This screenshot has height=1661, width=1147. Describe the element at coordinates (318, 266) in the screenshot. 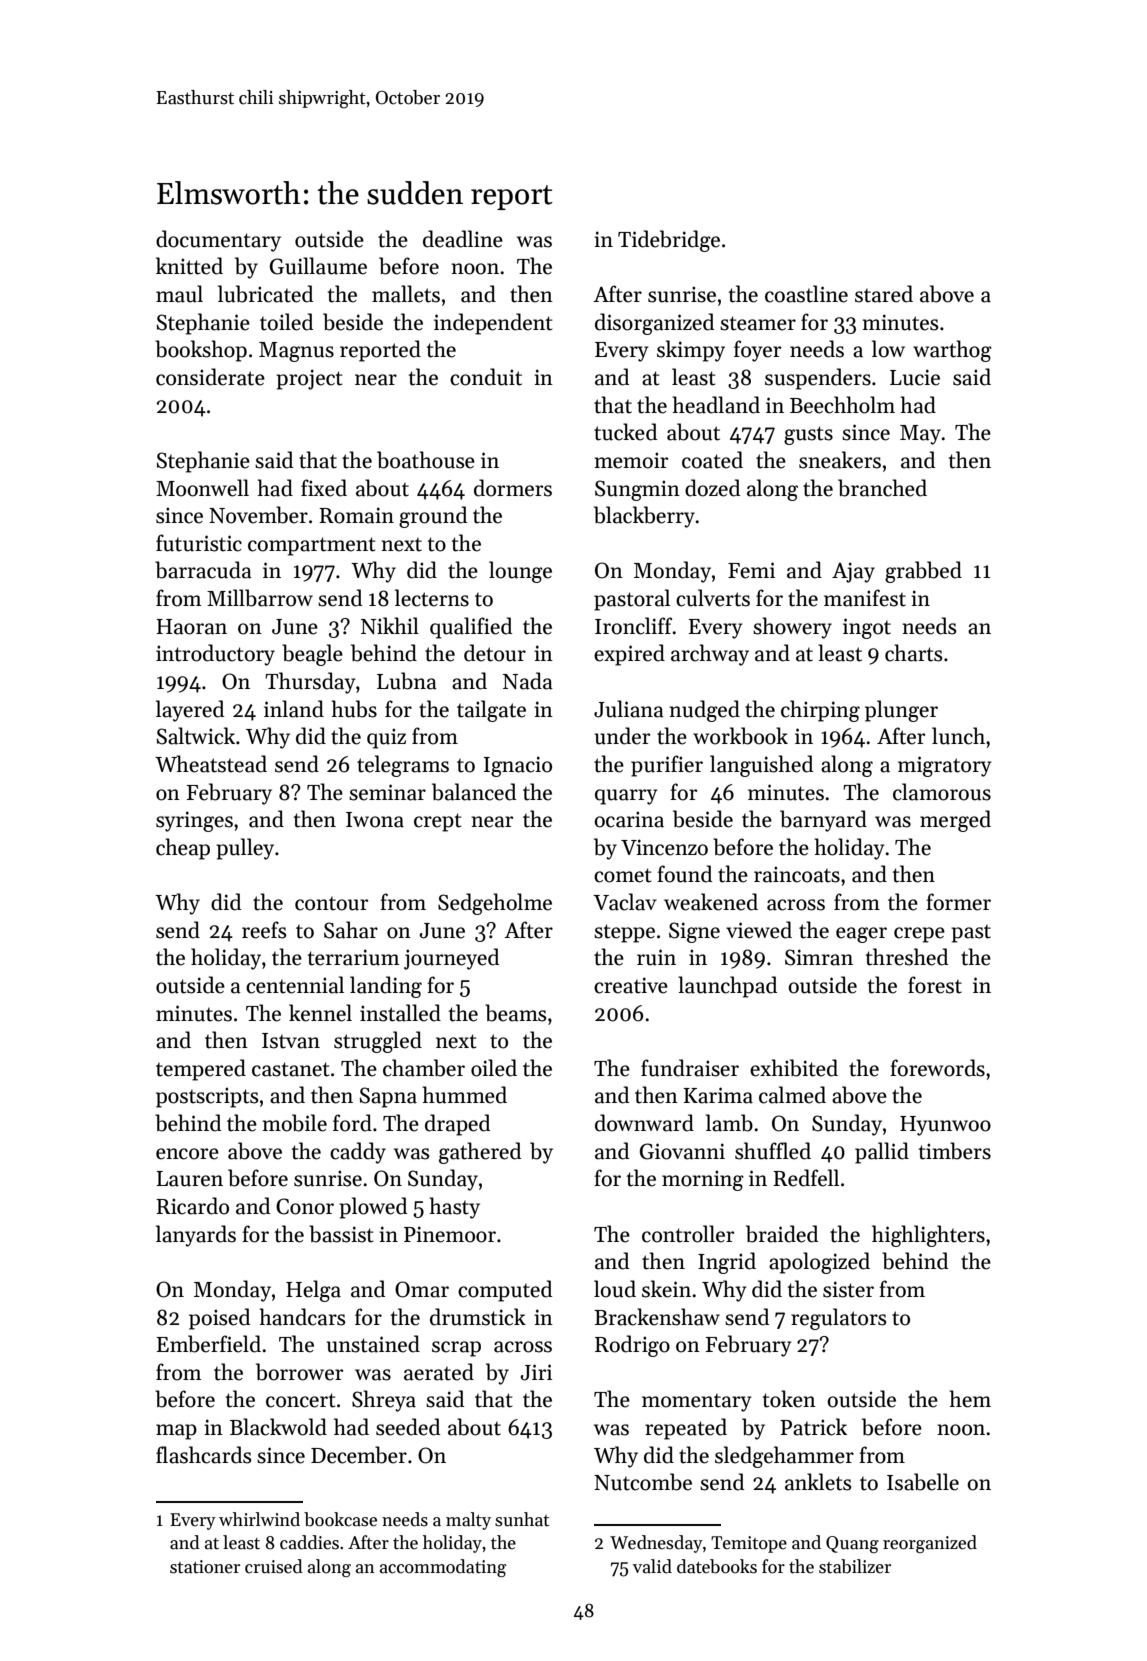

I see `Guillaume` at that location.
